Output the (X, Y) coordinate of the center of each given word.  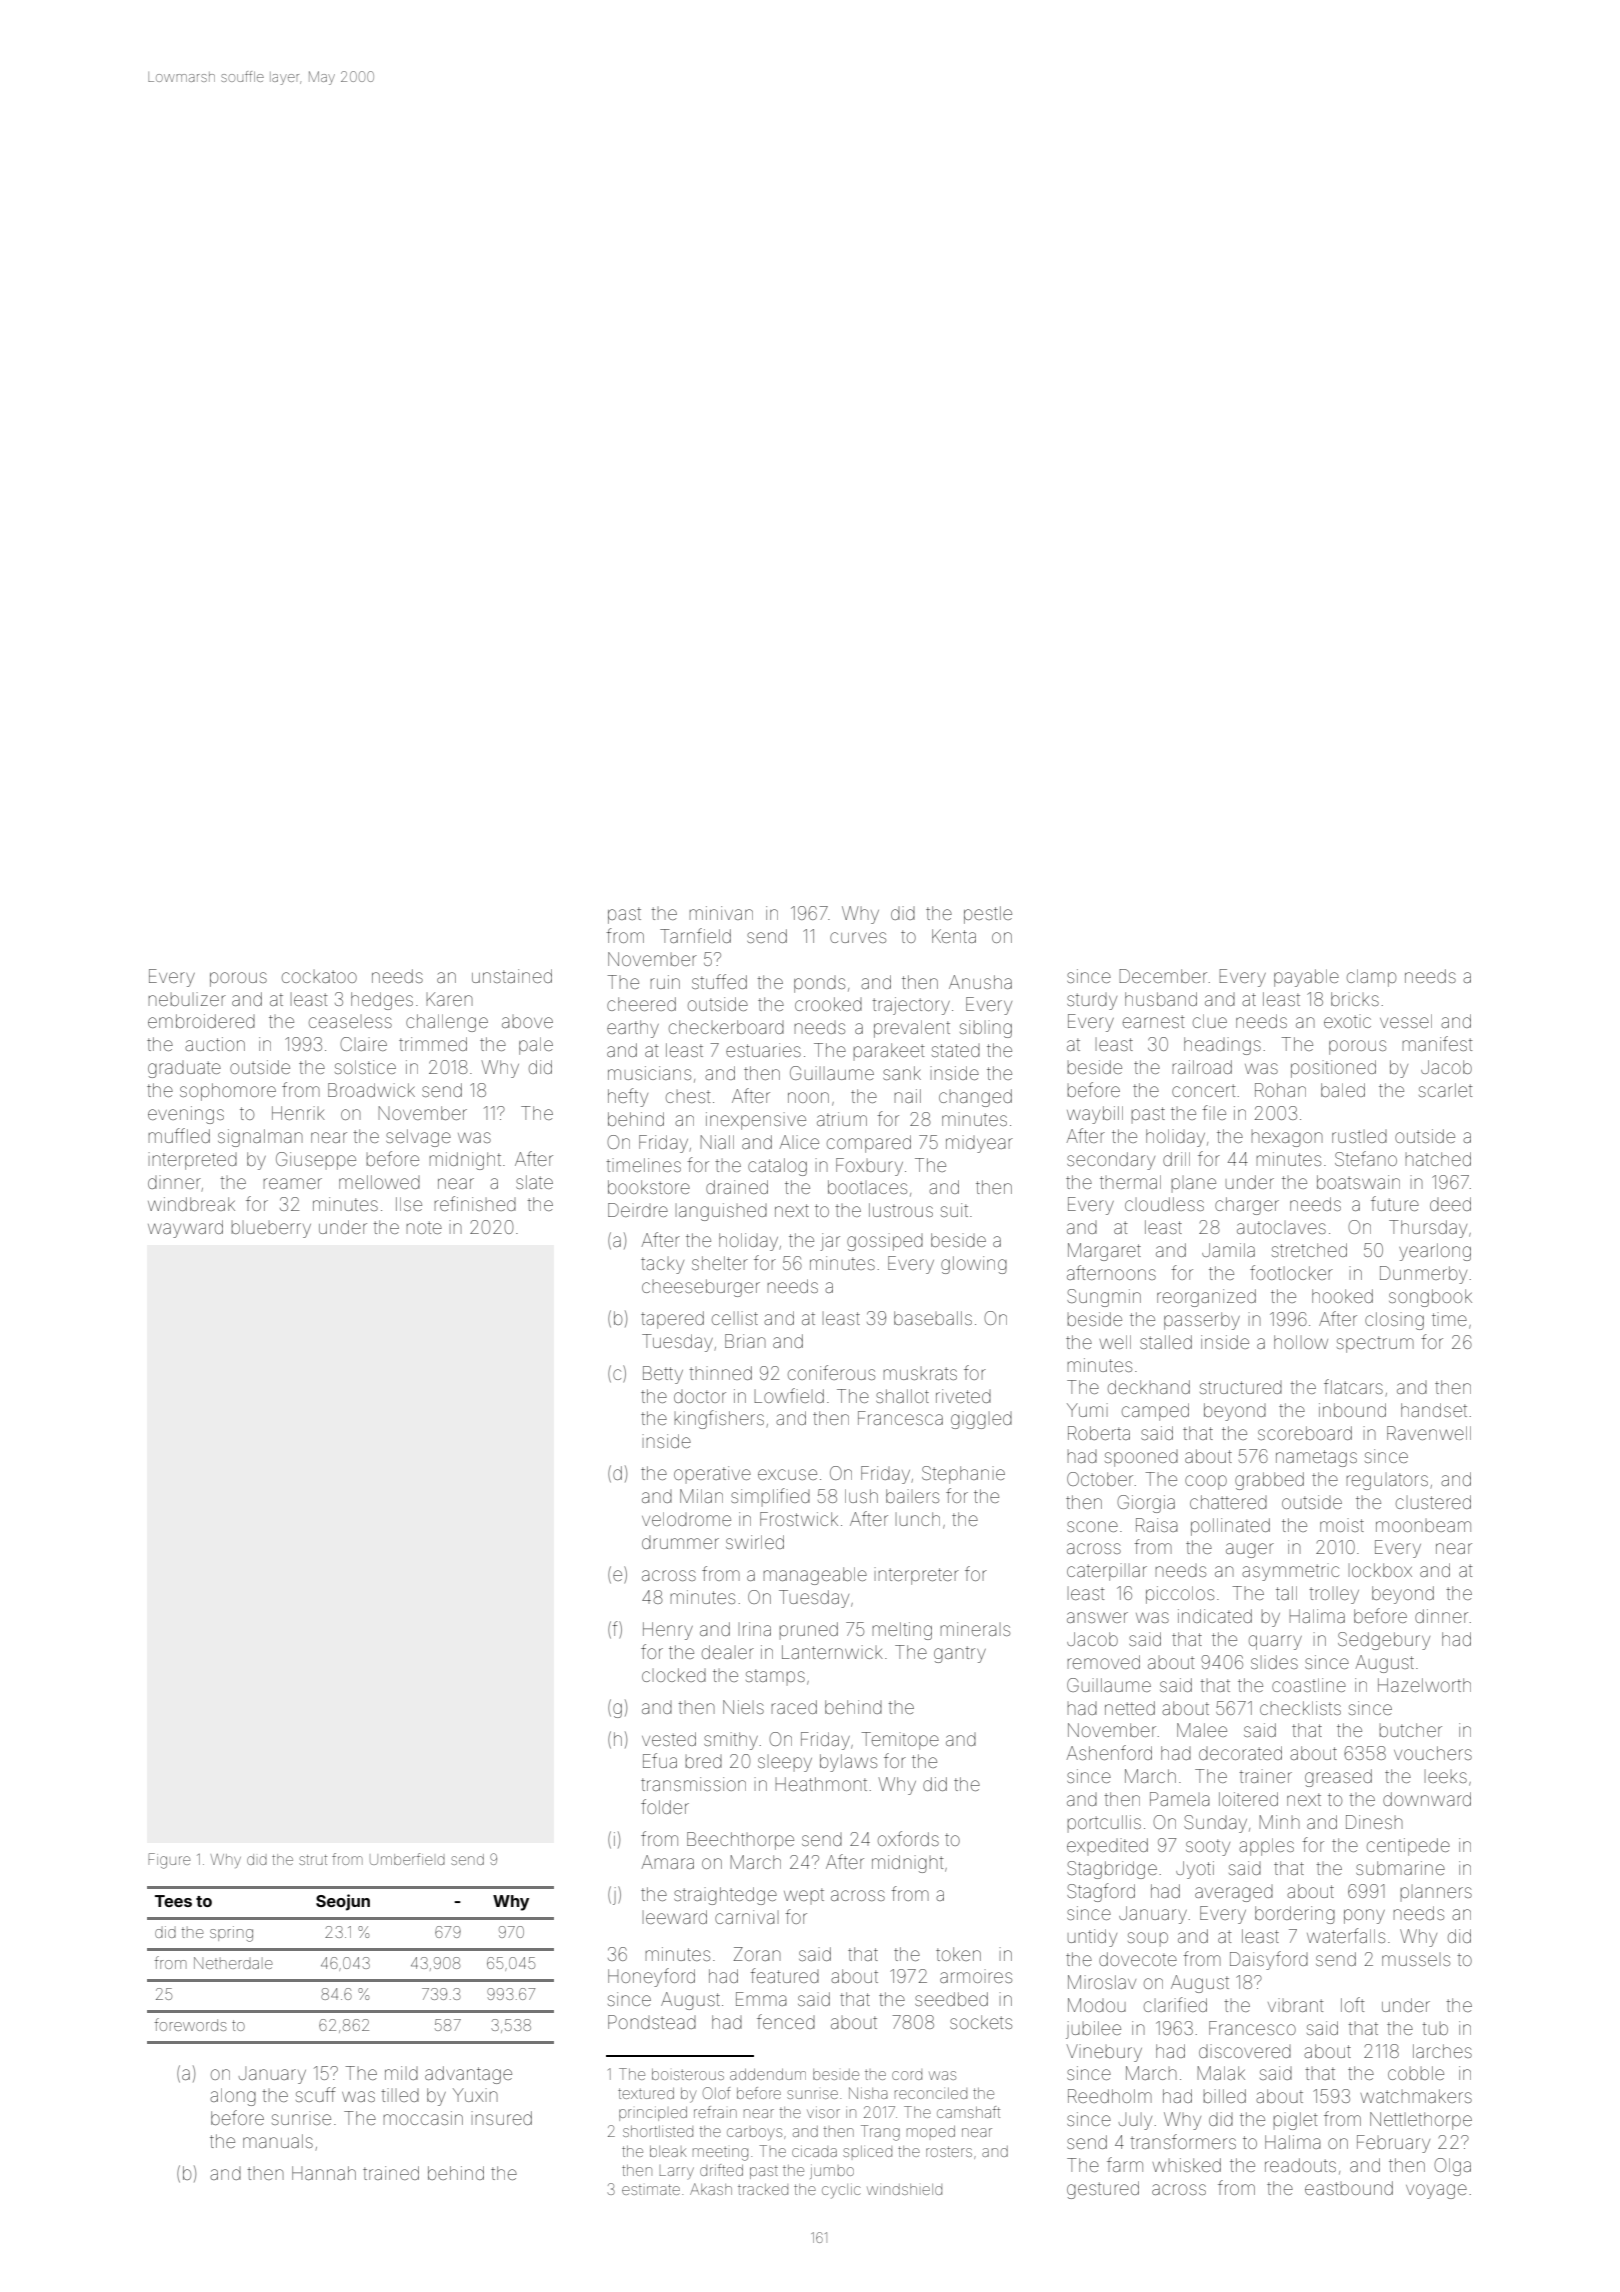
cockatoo (319, 976)
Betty (663, 1375)
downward (1427, 1799)
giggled (981, 1420)
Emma (761, 1999)
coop (1206, 1482)
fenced (786, 2021)
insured (502, 2118)
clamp (1371, 978)
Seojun (343, 1902)
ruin (665, 982)
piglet (1295, 2121)
